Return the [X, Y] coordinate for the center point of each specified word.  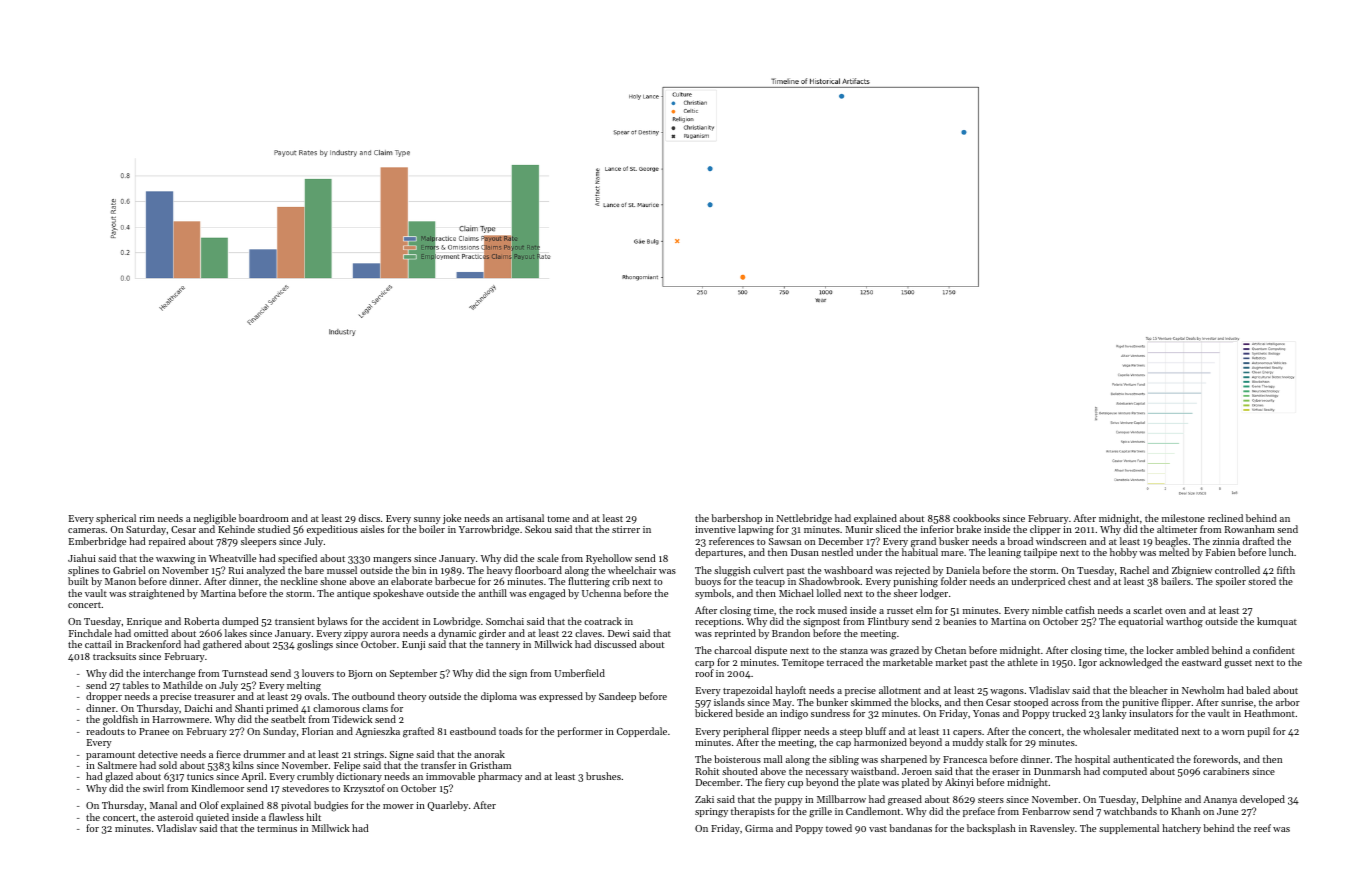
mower [398, 806]
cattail [98, 644]
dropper [104, 697]
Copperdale [642, 732]
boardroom [264, 518]
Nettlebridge [804, 520]
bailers [1176, 581]
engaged [547, 594]
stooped [1031, 703]
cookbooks [976, 518]
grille [820, 812]
